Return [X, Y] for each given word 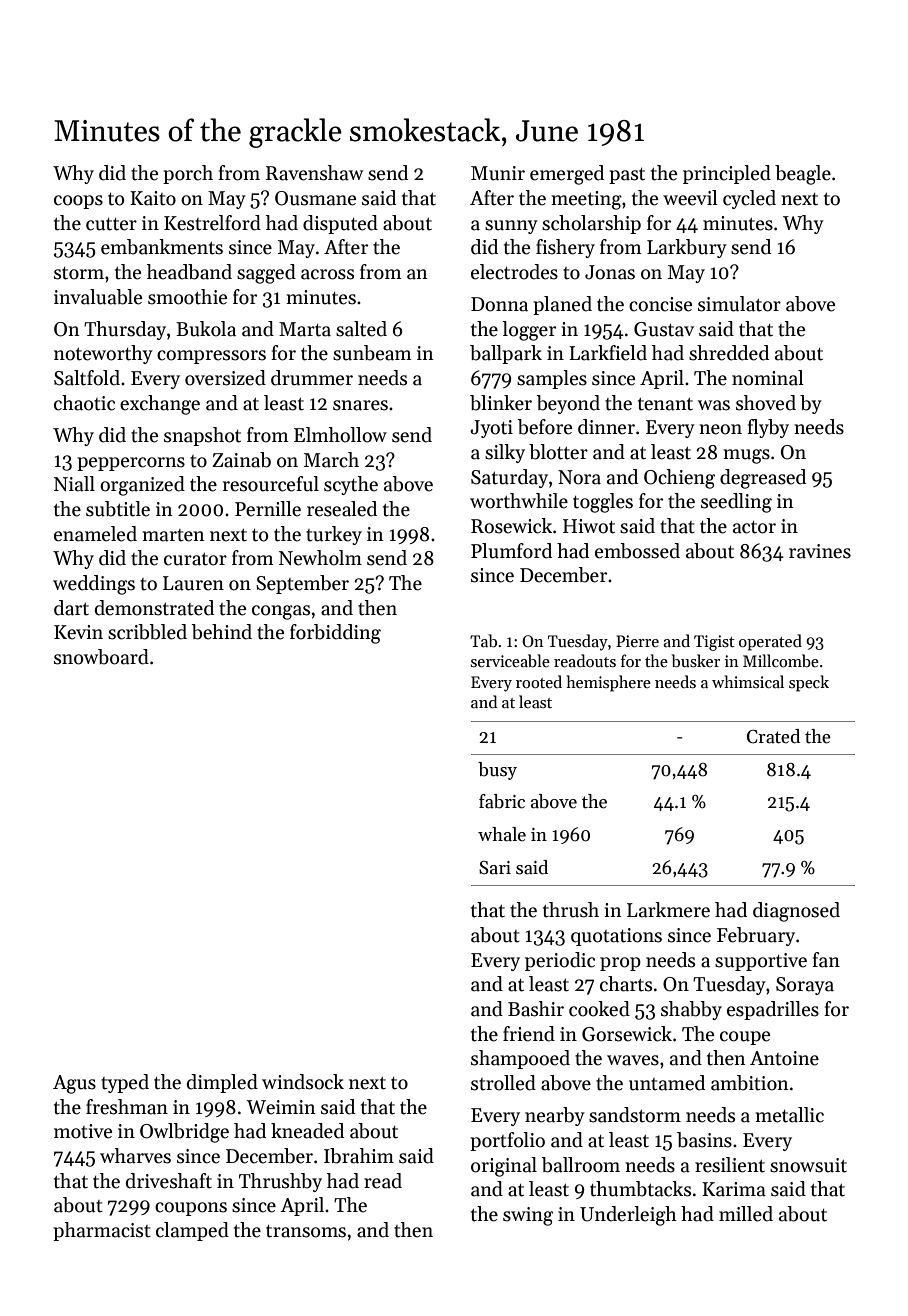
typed [125, 1083]
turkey [334, 535]
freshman [127, 1107]
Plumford [511, 551]
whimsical [748, 681]
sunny [511, 227]
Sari [495, 868]
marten [173, 535]
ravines [820, 551]
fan [826, 960]
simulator [739, 304]
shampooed [520, 1059]
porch [188, 174]
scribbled [147, 632]
